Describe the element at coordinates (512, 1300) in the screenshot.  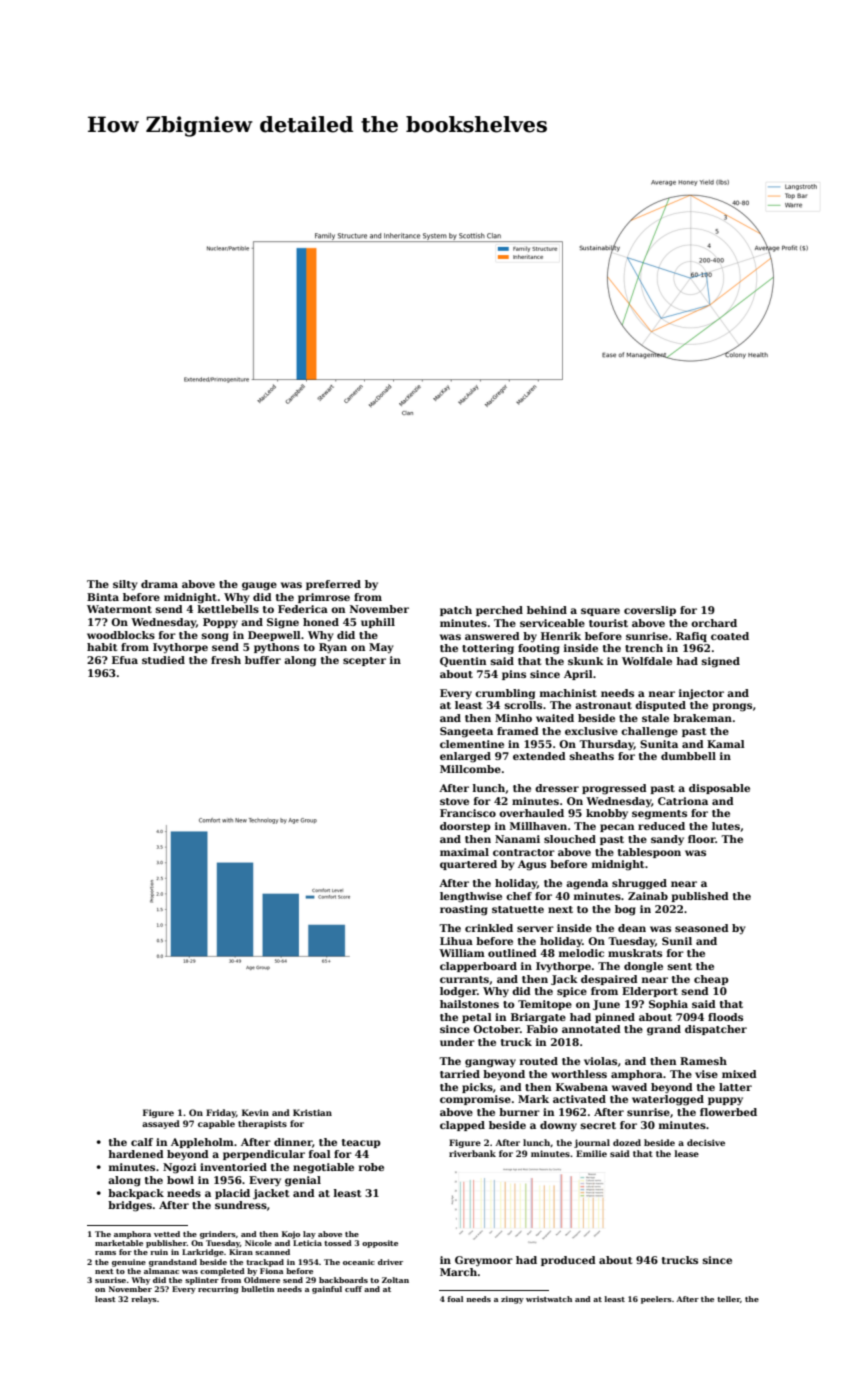
I see `zingy` at that location.
